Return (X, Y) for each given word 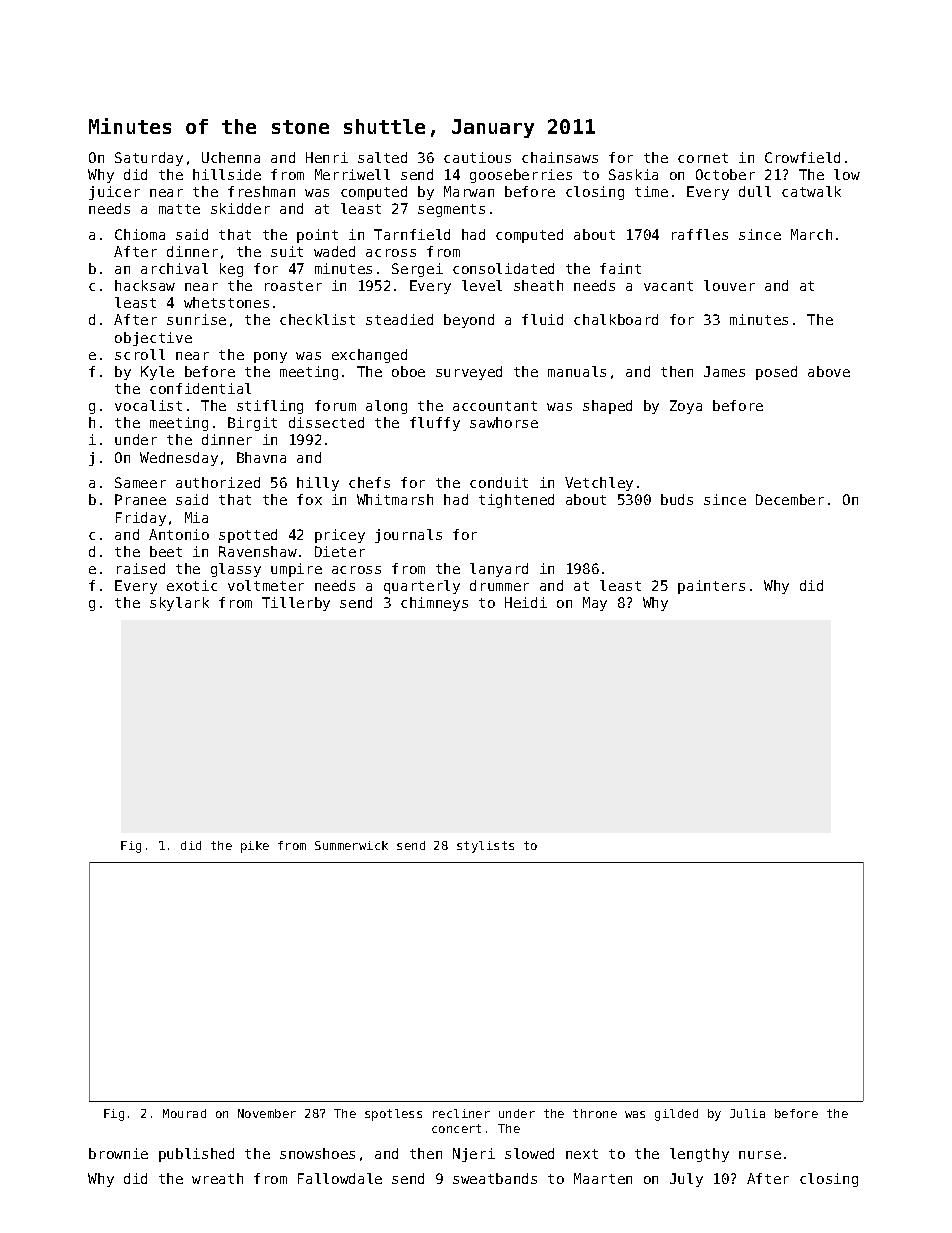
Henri (327, 157)
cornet (703, 158)
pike (255, 847)
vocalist (148, 405)
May (595, 604)
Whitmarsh (395, 499)
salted (382, 157)
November (267, 1113)
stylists (485, 847)
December (790, 499)
